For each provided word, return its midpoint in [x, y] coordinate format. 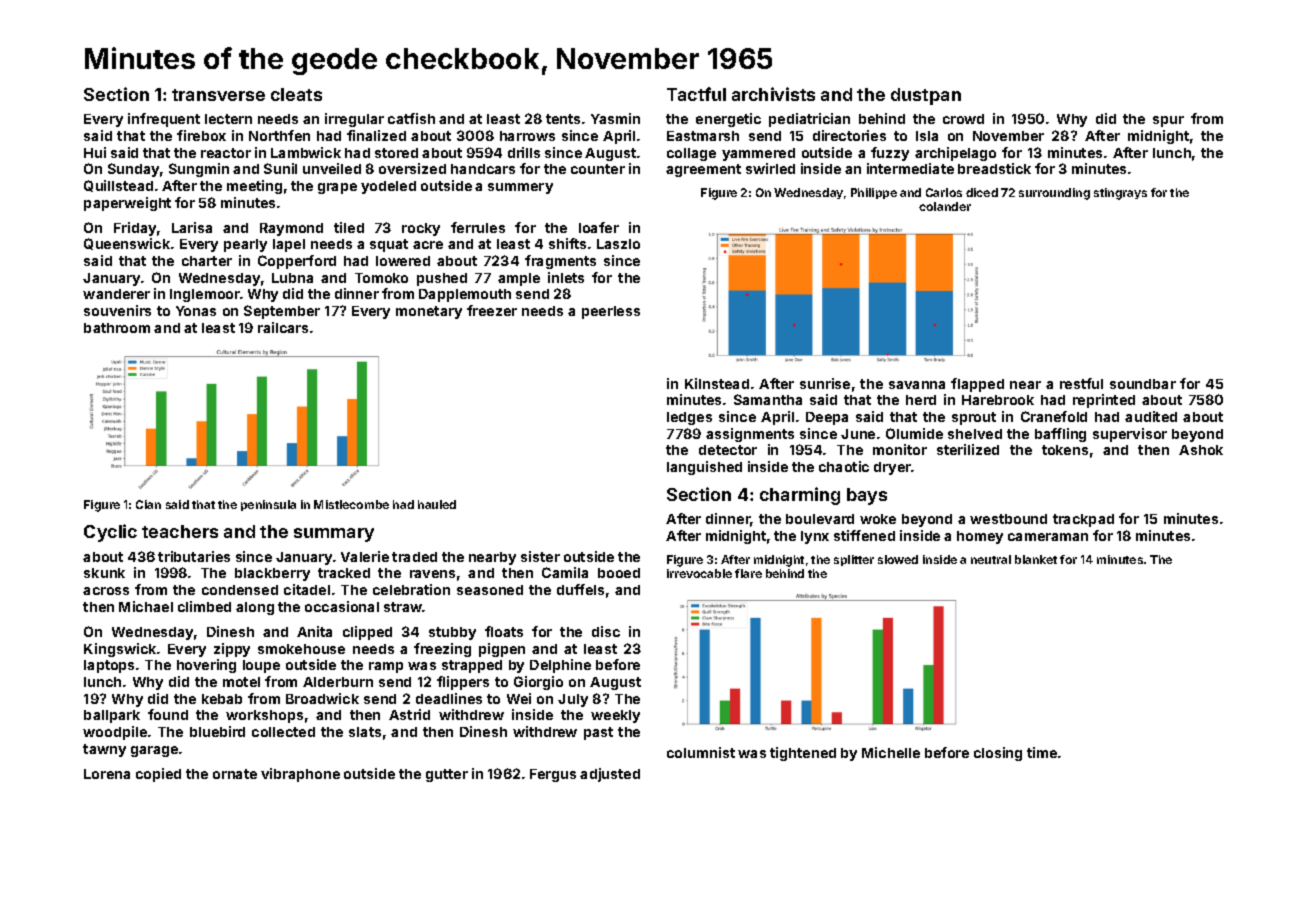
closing [998, 754]
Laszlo [618, 244]
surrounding [1054, 194]
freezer [492, 310]
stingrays [1120, 194]
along [255, 608]
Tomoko [381, 278]
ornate [235, 774]
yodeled [388, 187]
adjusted [610, 775]
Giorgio [538, 683]
